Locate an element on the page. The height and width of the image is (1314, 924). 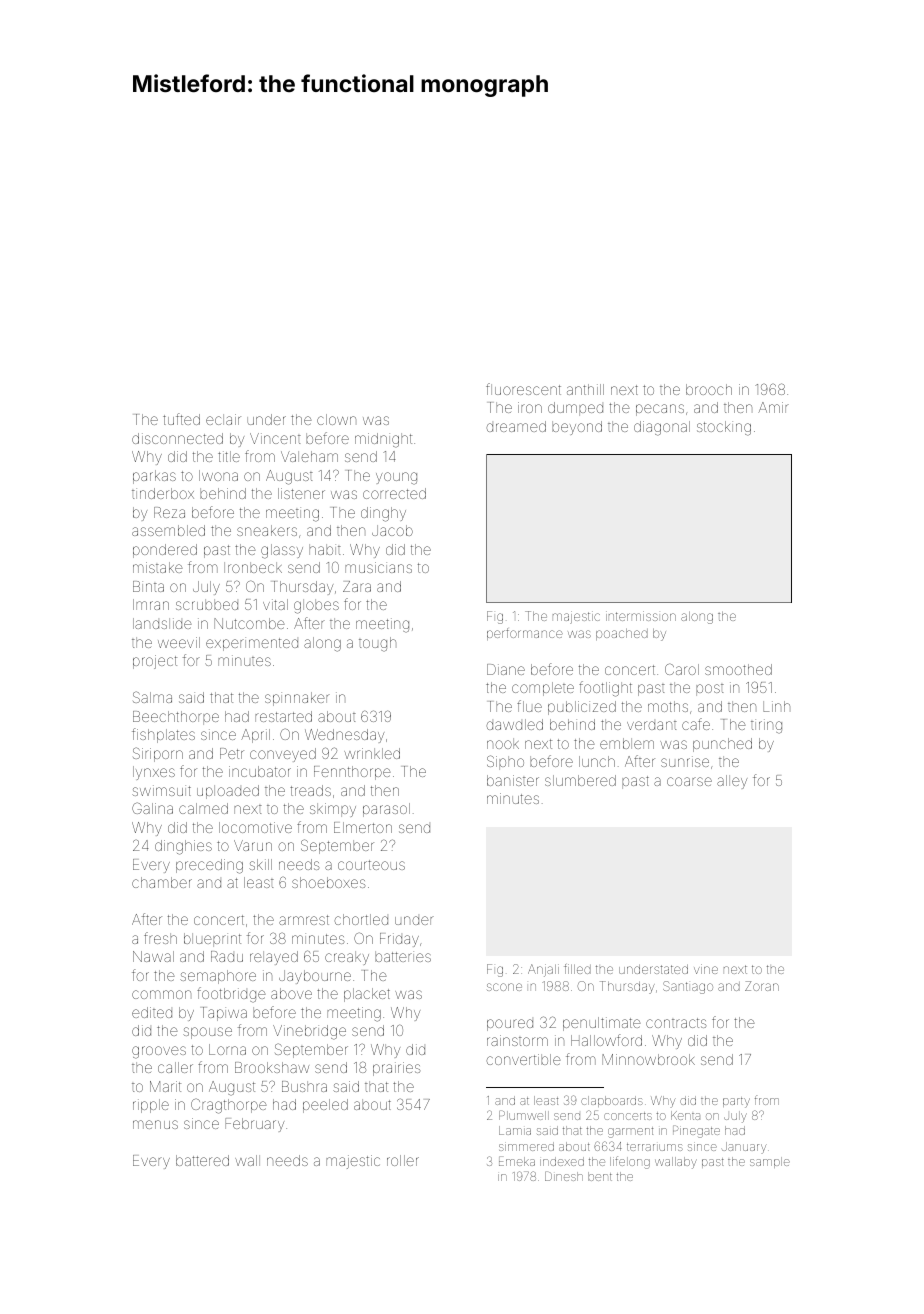
emblem is located at coordinates (627, 743).
